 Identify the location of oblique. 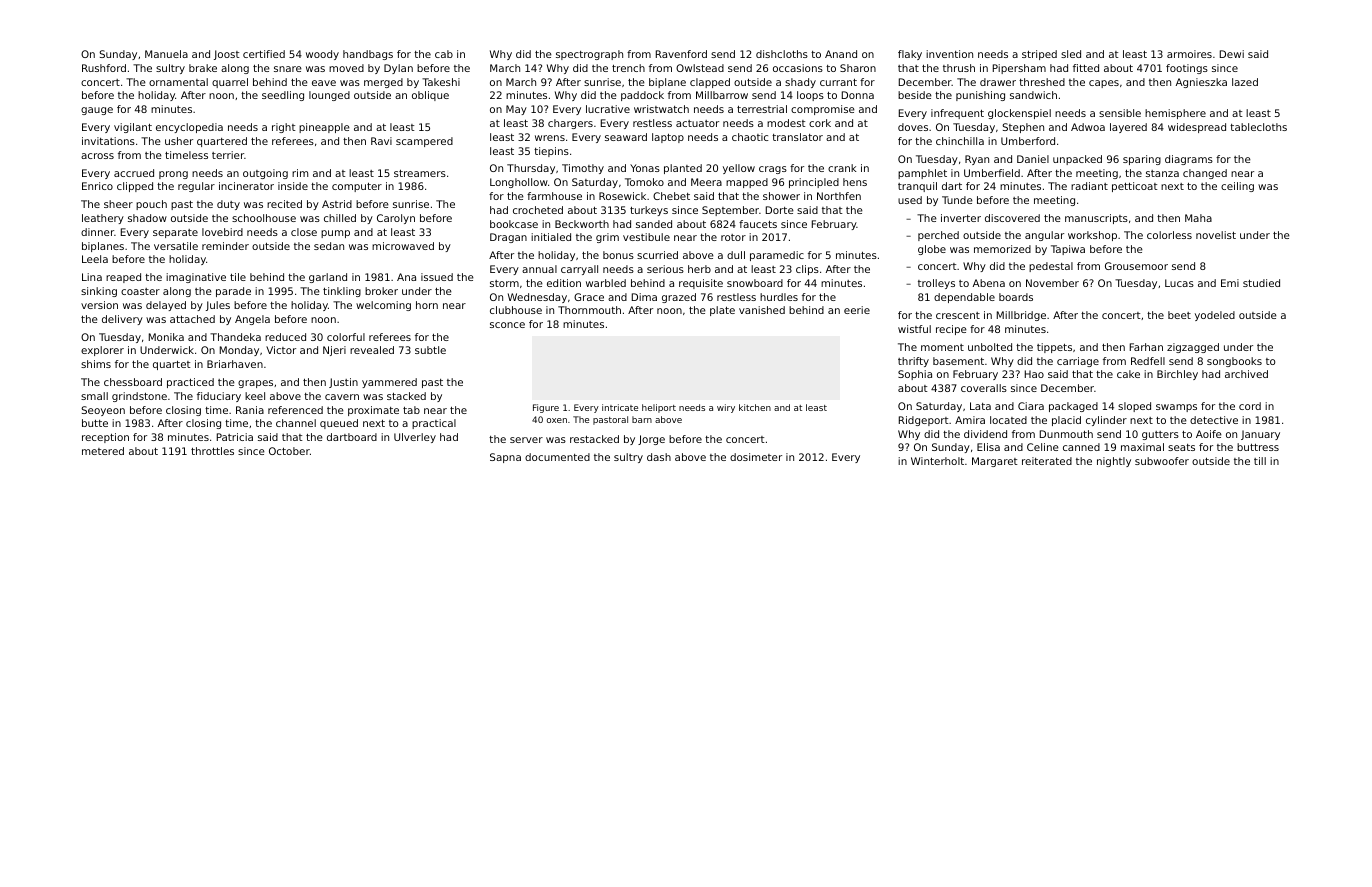
(430, 96).
